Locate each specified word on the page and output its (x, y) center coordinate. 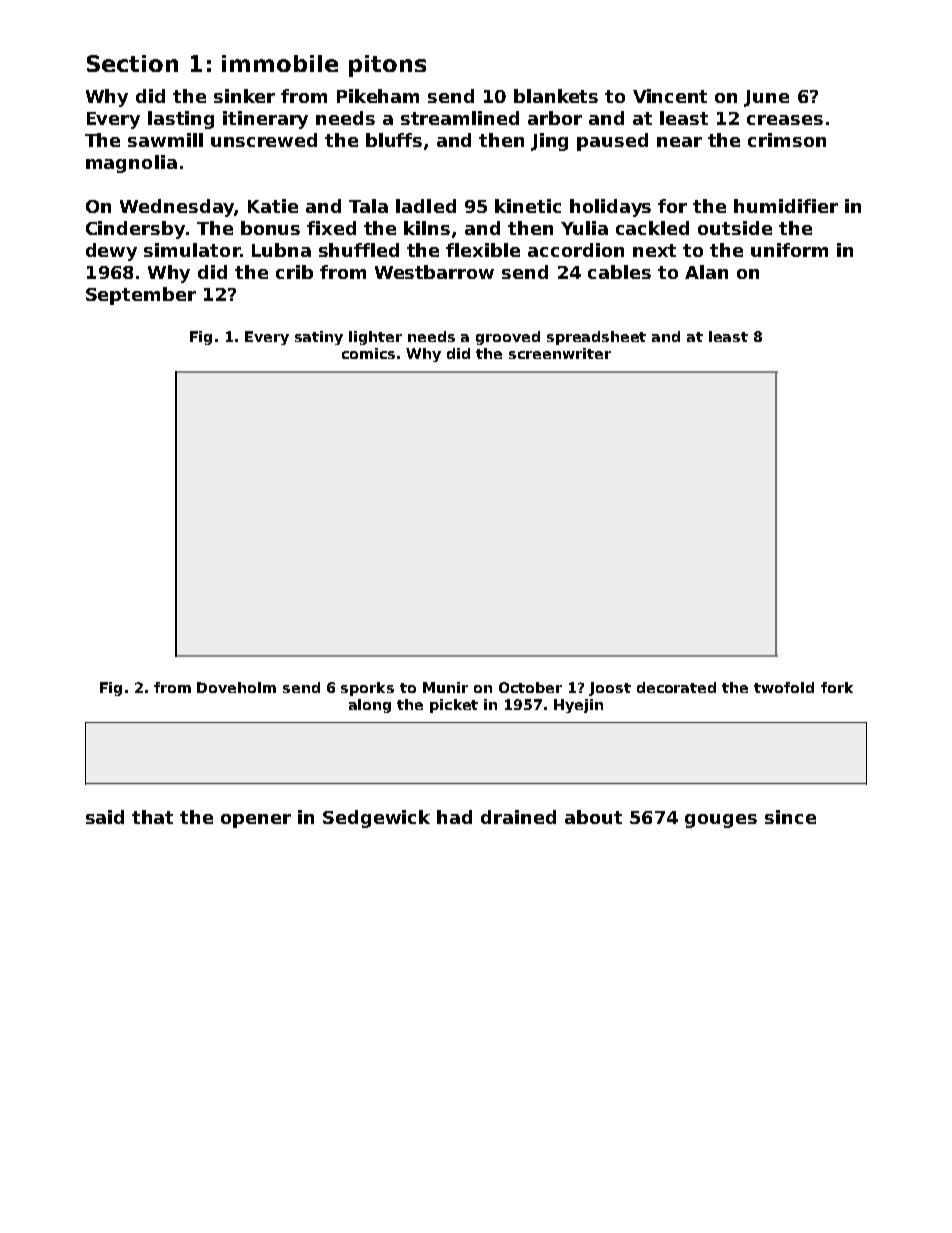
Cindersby (135, 230)
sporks (367, 689)
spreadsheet (596, 338)
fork (837, 687)
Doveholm (236, 687)
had (454, 817)
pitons (387, 66)
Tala (368, 206)
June (766, 98)
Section (132, 63)
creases (785, 120)
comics (368, 353)
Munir (445, 687)
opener (256, 821)
